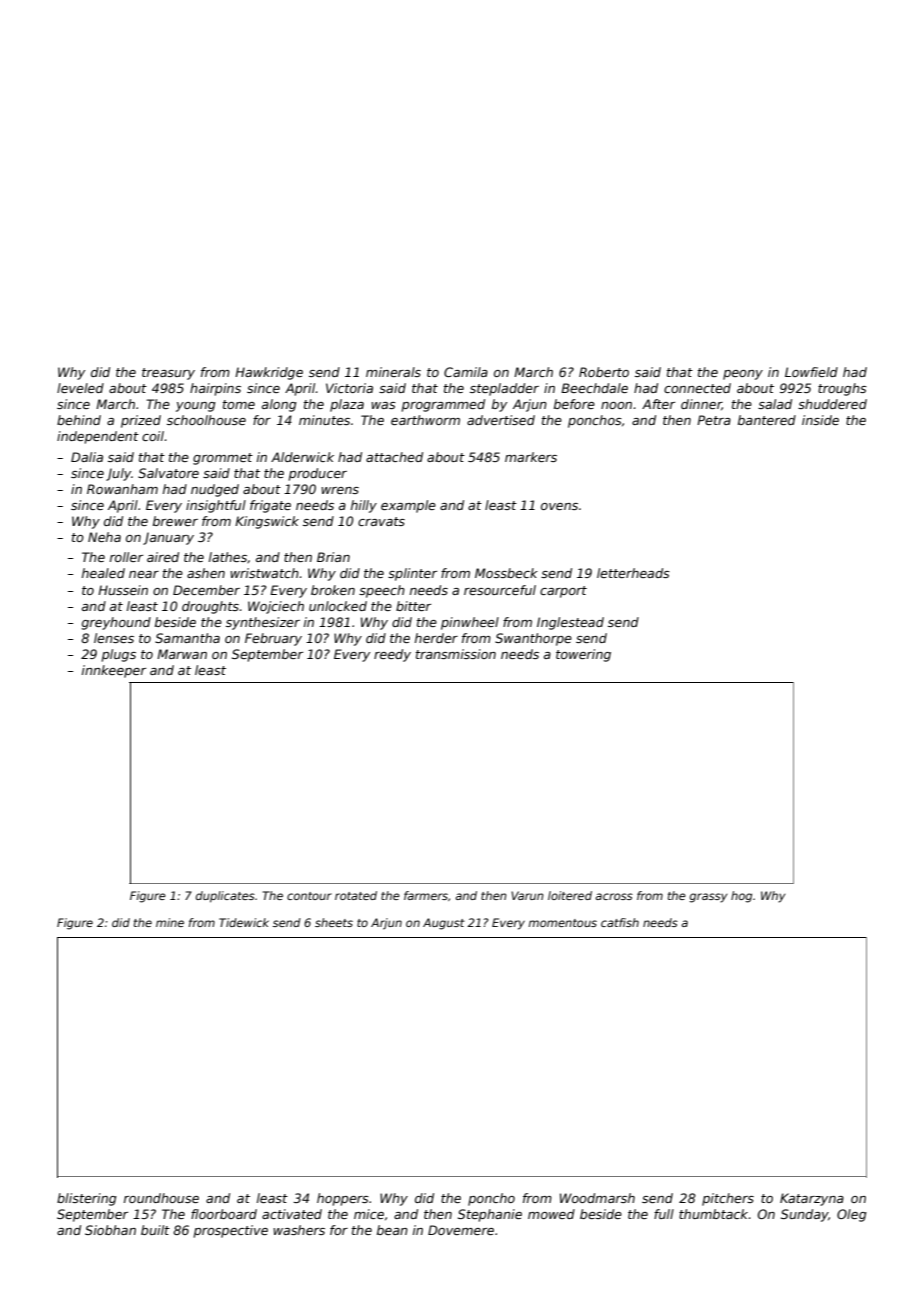  What do you see at coordinates (225, 897) in the document?
I see `duplicates` at bounding box center [225, 897].
